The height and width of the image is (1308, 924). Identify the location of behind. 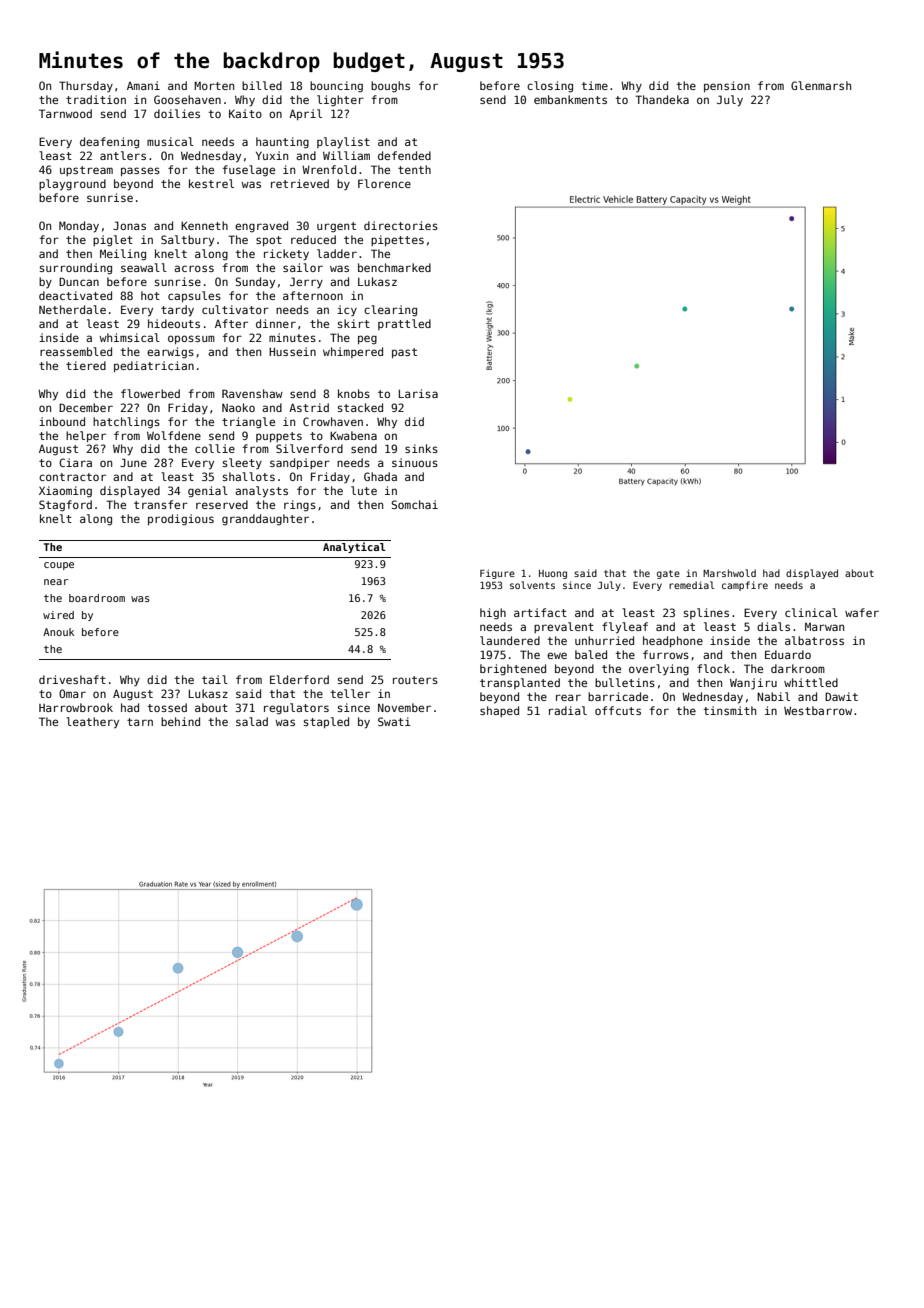
(180, 721).
